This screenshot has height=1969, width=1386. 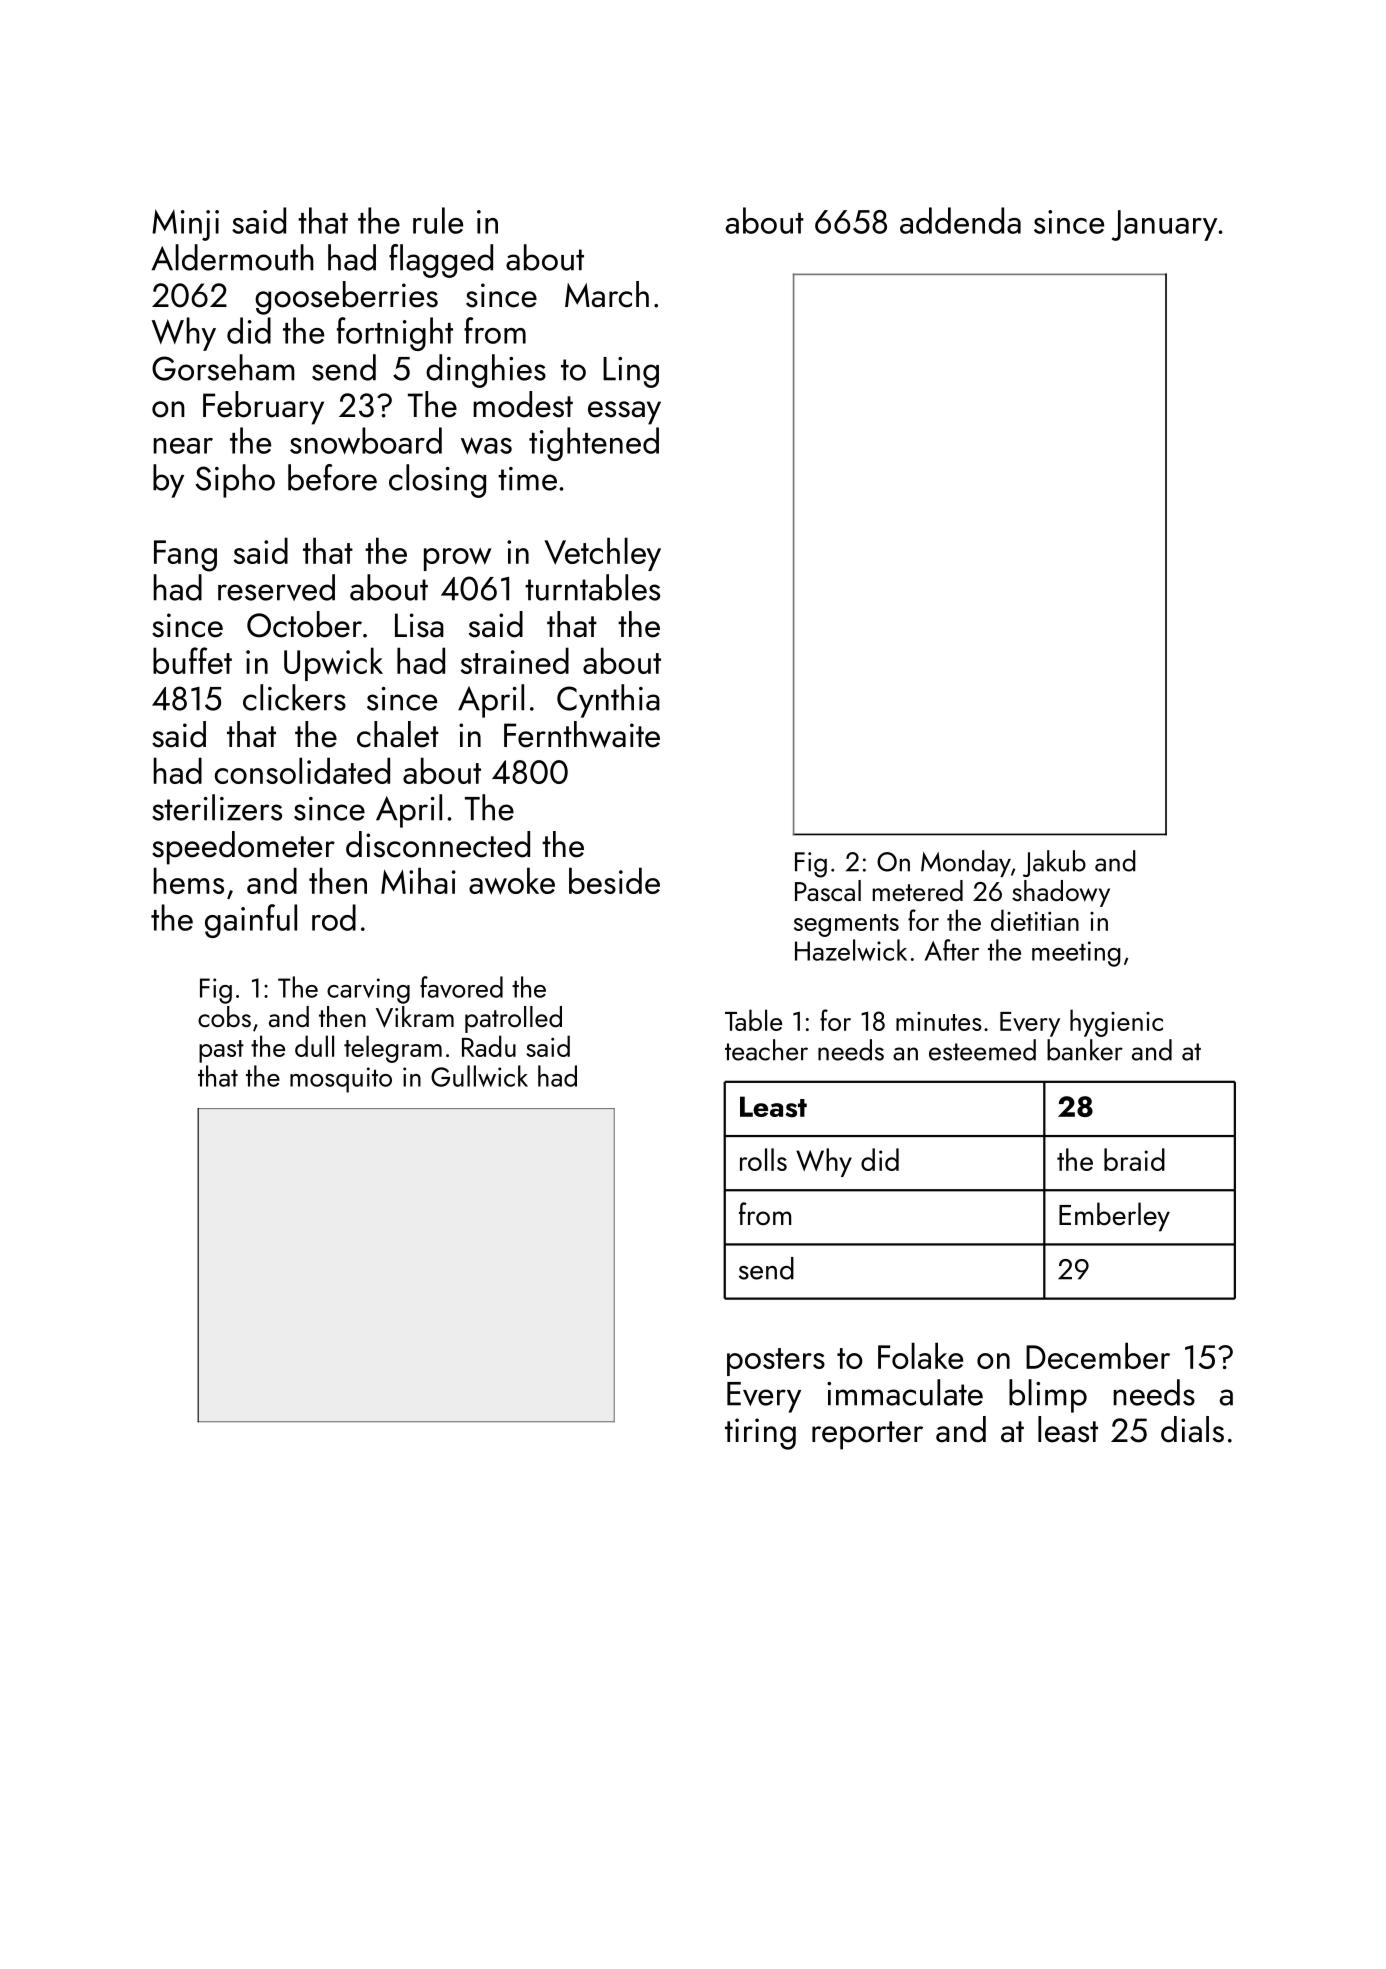 What do you see at coordinates (398, 734) in the screenshot?
I see `chalet` at bounding box center [398, 734].
